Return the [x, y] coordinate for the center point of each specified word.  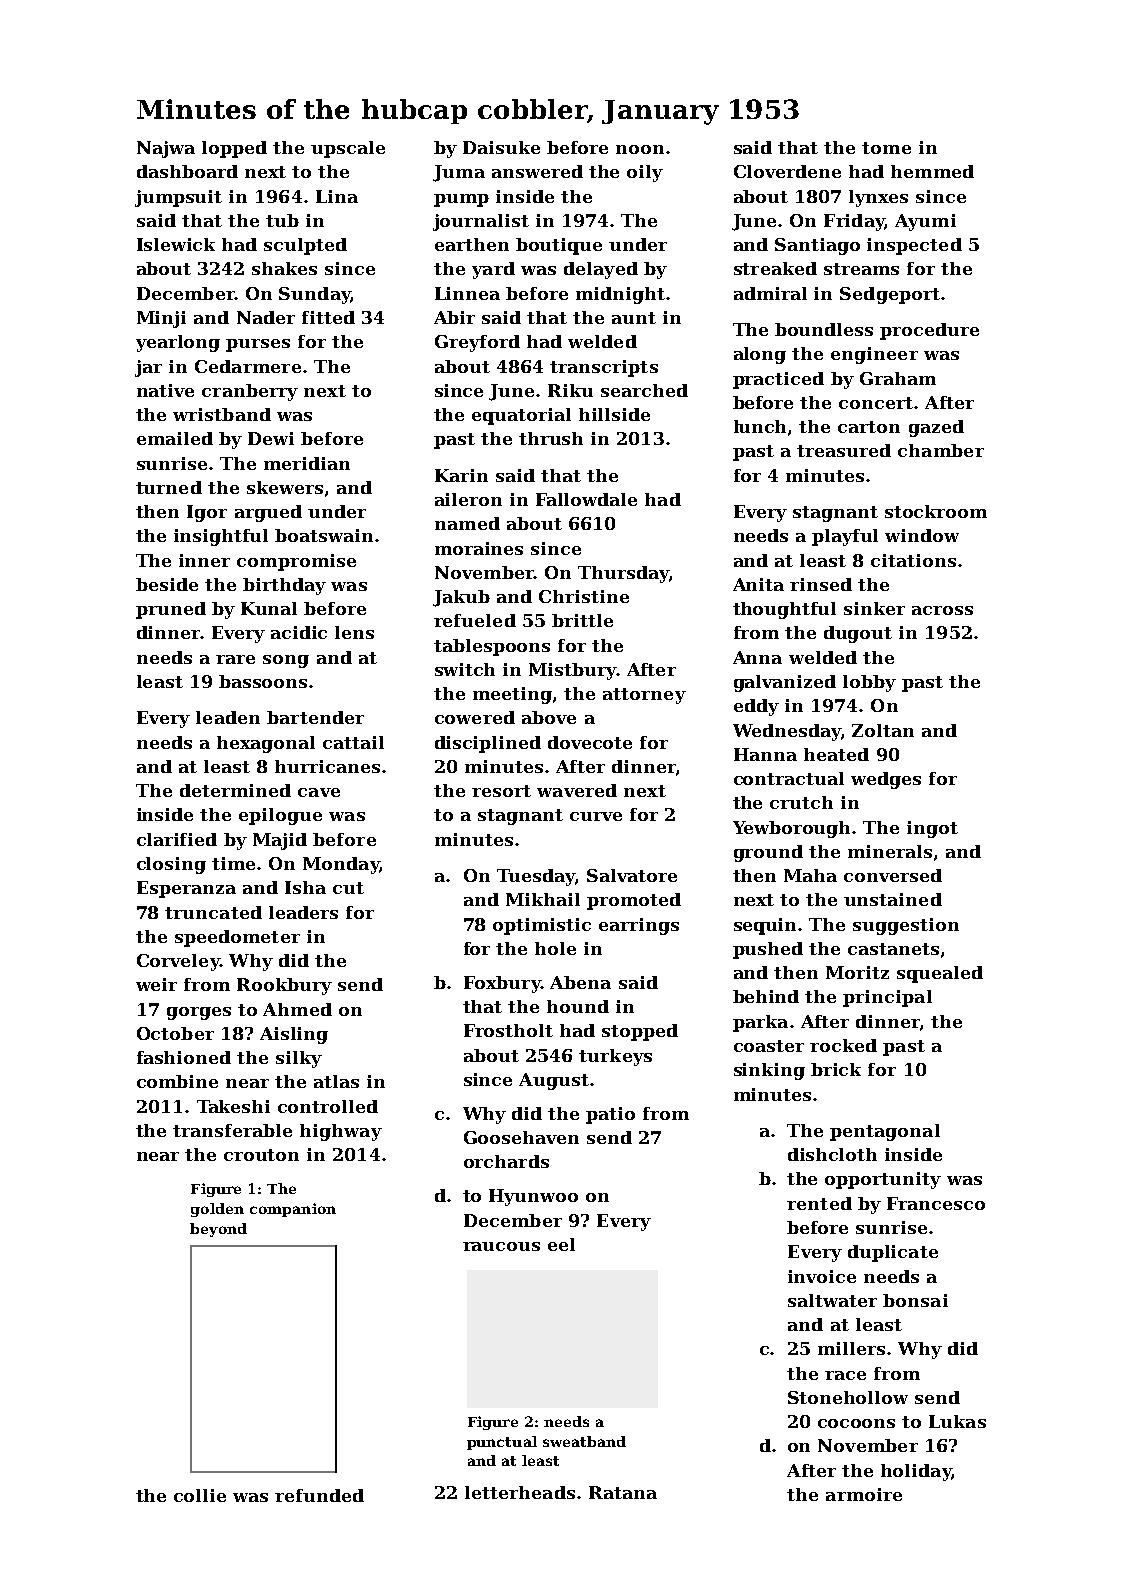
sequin [765, 926]
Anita [758, 584]
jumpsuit [178, 198]
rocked [843, 1045]
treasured [844, 450]
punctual [502, 1443]
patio [610, 1115]
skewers [285, 487]
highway [341, 1132]
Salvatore [632, 875]
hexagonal [266, 744]
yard [493, 270]
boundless [824, 329]
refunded [319, 1495]
